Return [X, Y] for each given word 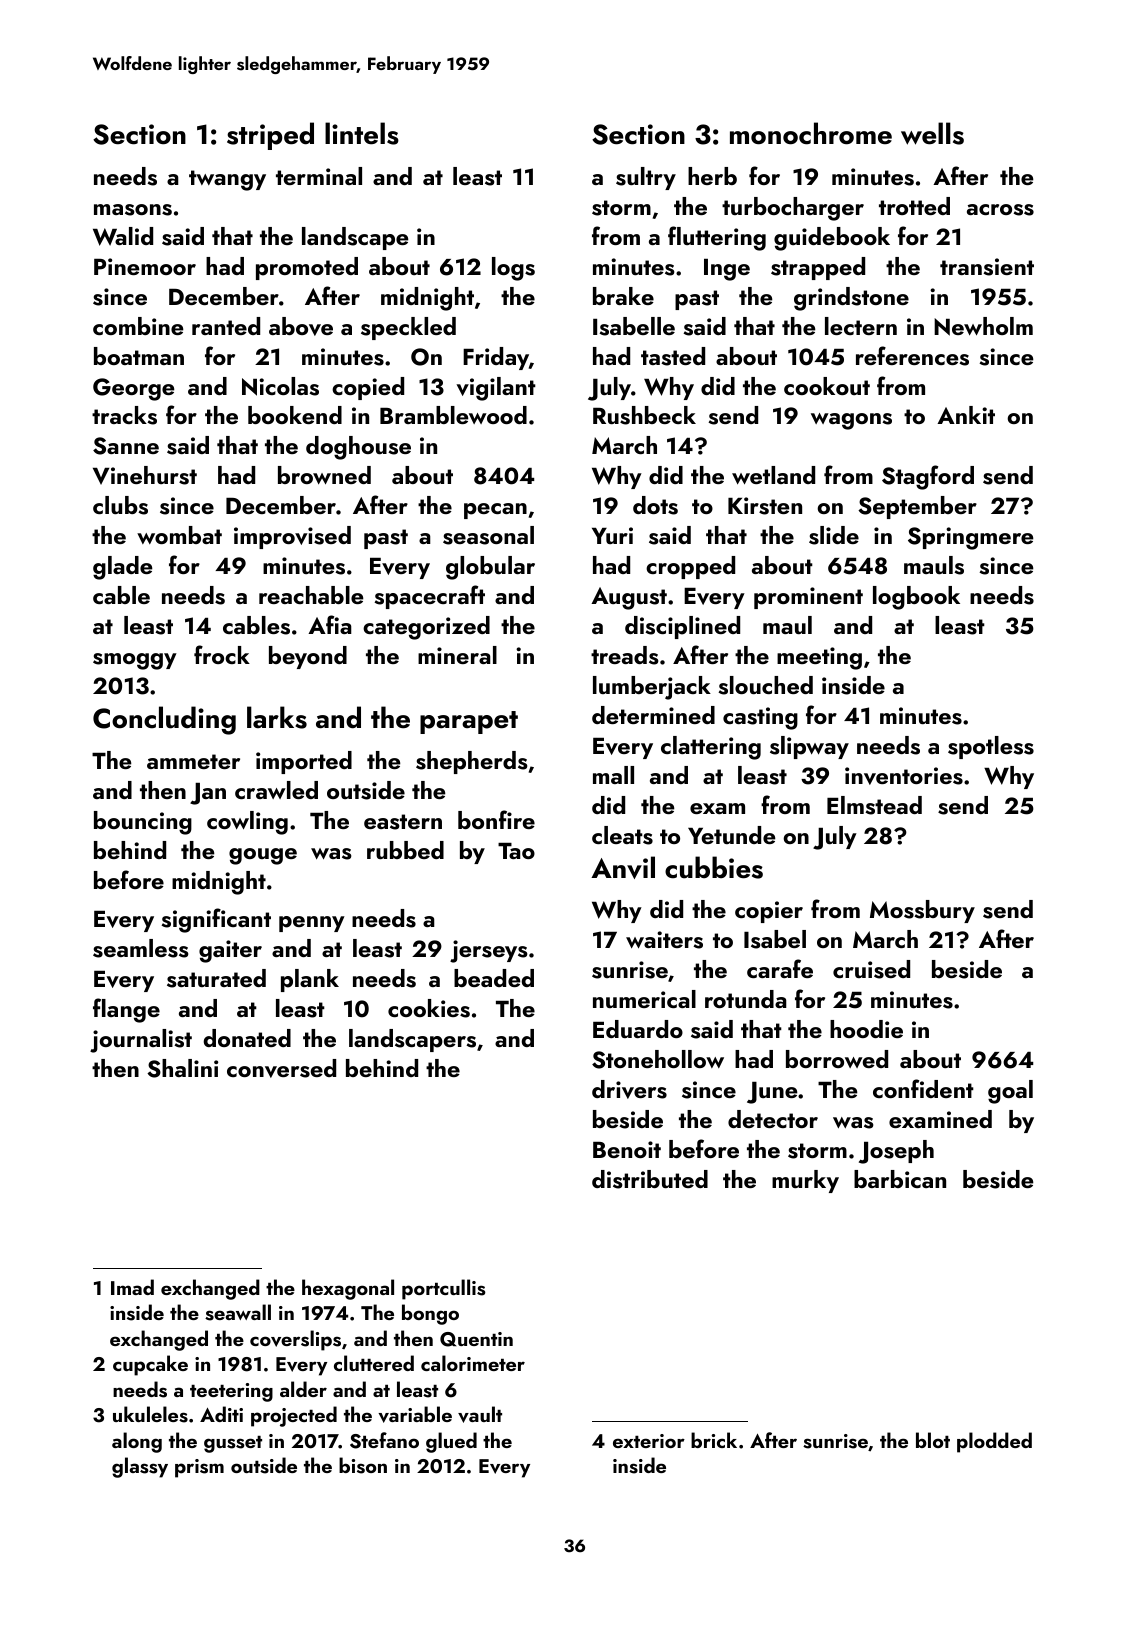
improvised [292, 537]
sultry [646, 178]
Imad [132, 1287]
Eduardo [638, 1029]
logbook [916, 598]
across [1000, 210]
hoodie [866, 1029]
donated [247, 1038]
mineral [457, 655]
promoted [307, 268]
